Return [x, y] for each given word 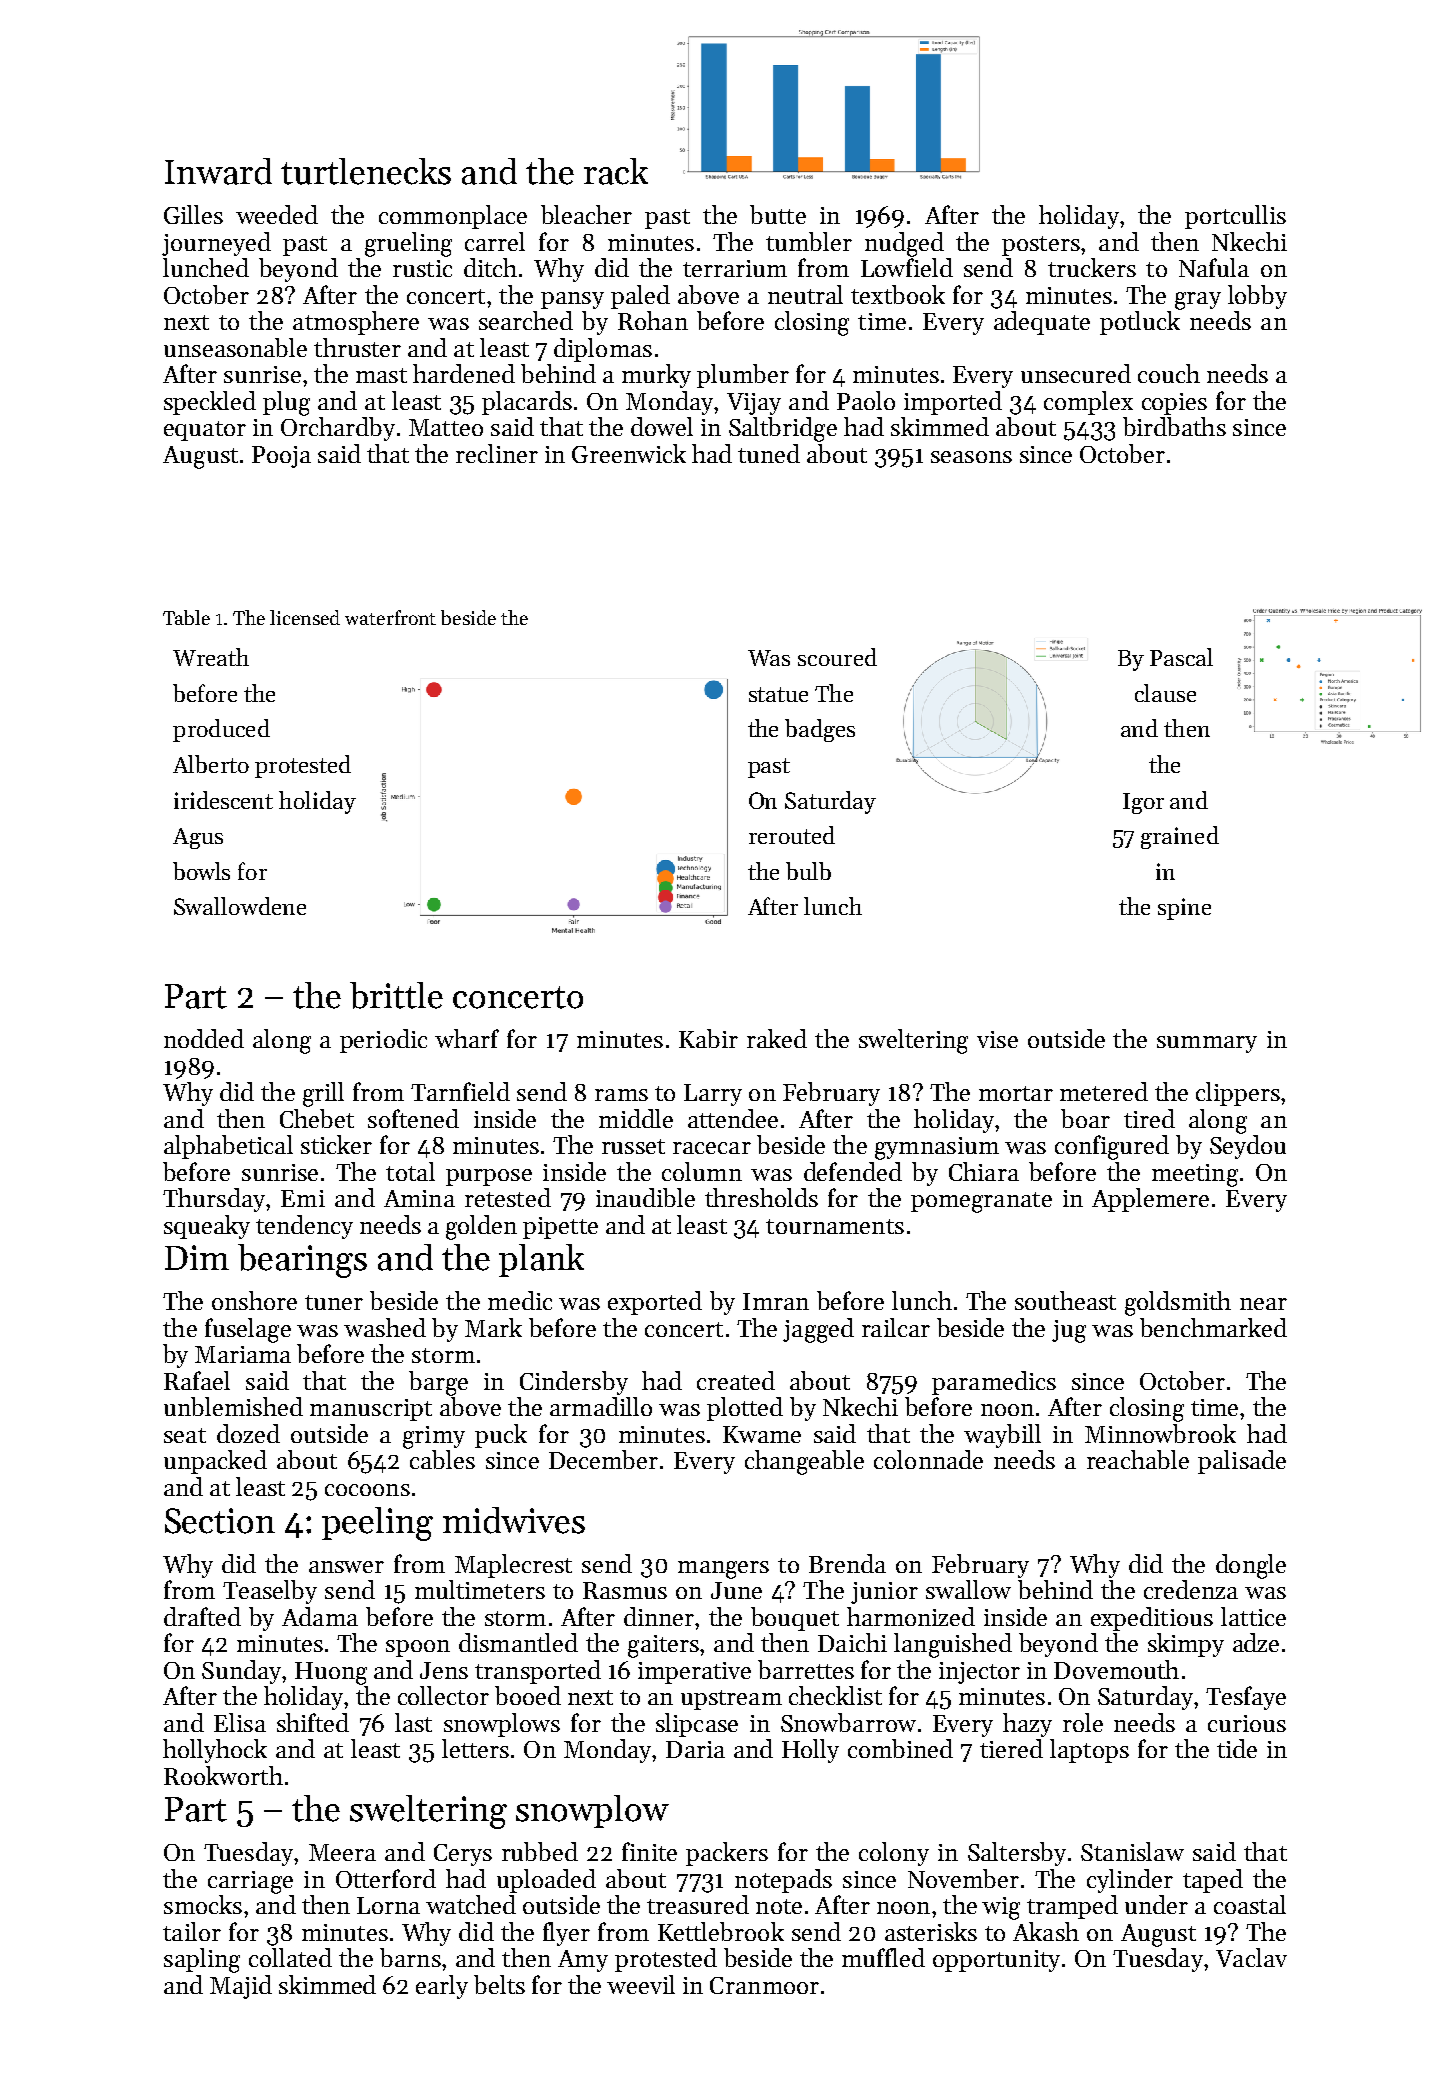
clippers [1238, 1094]
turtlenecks [366, 171]
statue [778, 694]
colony [894, 1854]
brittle [396, 995]
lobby [1257, 297]
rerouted [792, 835]
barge [438, 1383]
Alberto [211, 764]
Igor [1143, 803]
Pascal [1181, 657]
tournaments [835, 1226]
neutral [805, 294]
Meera [342, 1852]
